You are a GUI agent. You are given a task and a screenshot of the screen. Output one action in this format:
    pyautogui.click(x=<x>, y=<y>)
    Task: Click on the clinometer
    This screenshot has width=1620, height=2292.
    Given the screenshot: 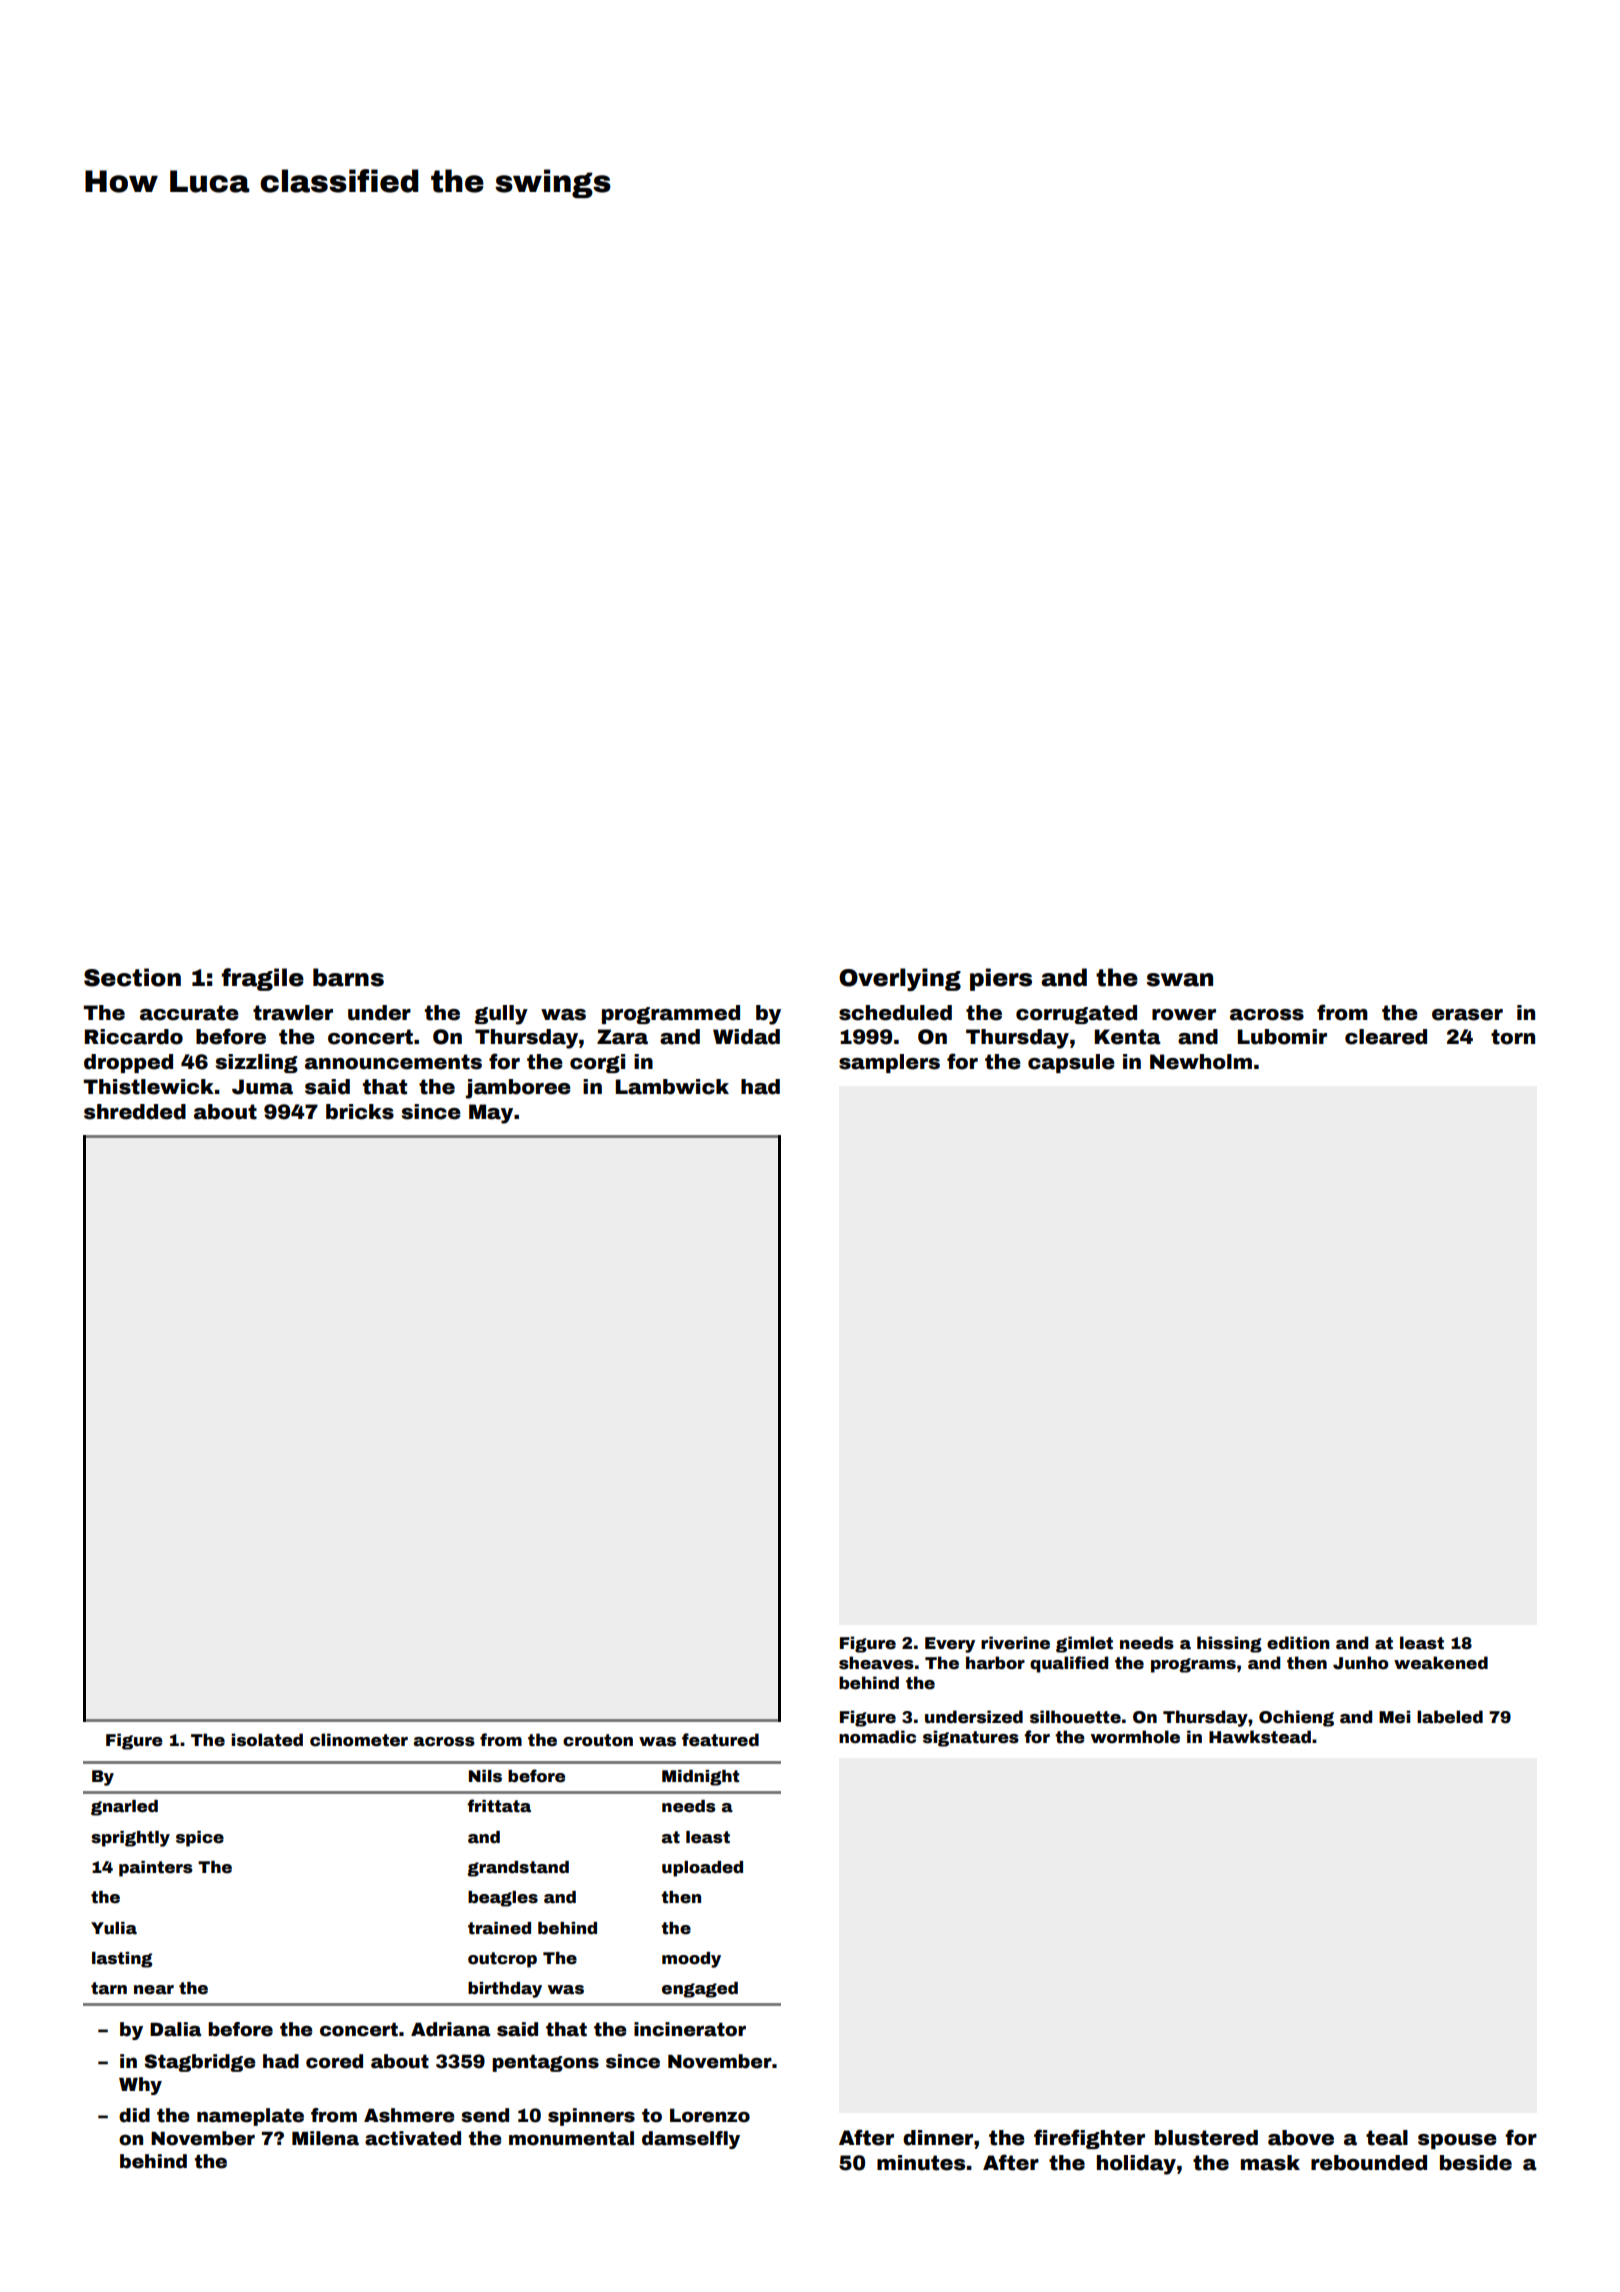 What is the action you would take?
    pyautogui.click(x=359, y=1740)
